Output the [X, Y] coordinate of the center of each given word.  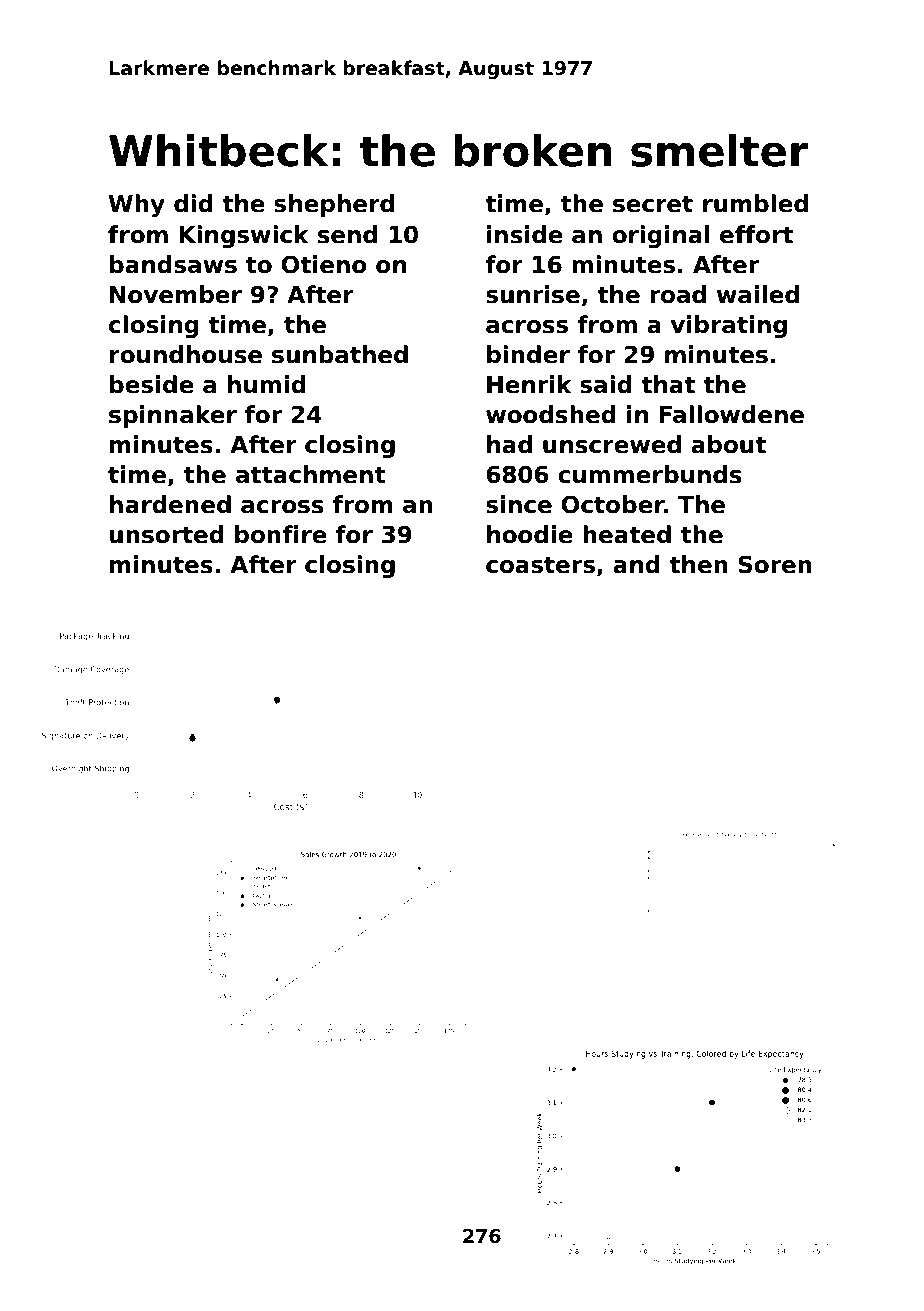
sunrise [533, 294]
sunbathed [340, 354]
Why [136, 205]
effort [756, 234]
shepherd [334, 205]
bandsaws [173, 264]
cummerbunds [650, 474]
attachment [311, 474]
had [509, 444]
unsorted [166, 534]
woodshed [551, 414]
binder [528, 354]
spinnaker [173, 416]
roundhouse [186, 354]
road [678, 294]
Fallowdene [731, 414]
